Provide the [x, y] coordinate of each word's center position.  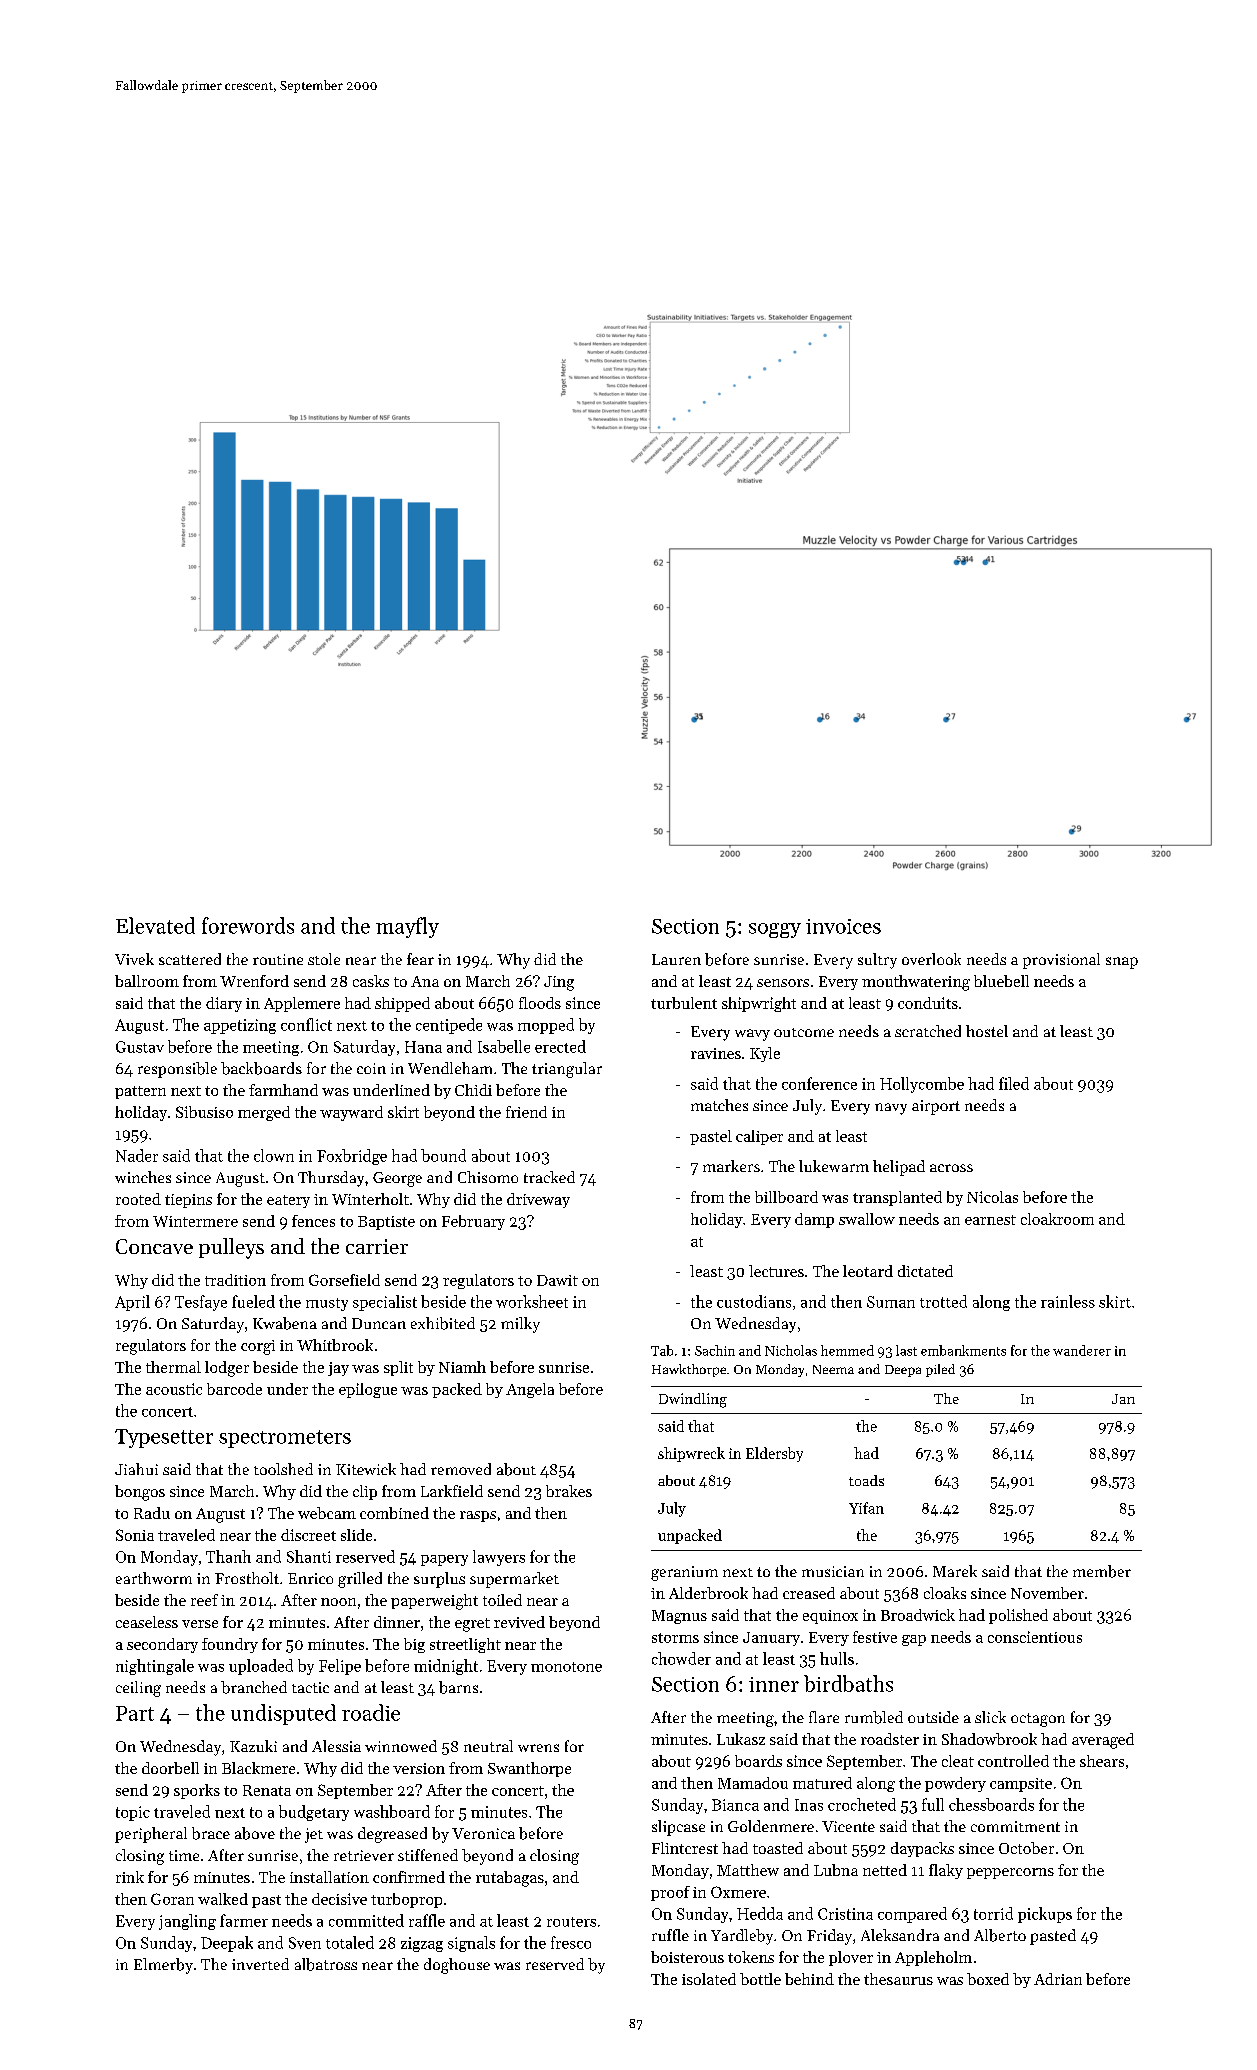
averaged [1103, 1741]
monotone [566, 1667]
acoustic [174, 1389]
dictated [925, 1271]
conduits [928, 1003]
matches [719, 1105]
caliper [759, 1137]
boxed [988, 1979]
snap [1122, 963]
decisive [339, 1899]
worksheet [532, 1301]
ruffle [670, 1935]
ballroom [147, 981]
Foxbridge [352, 1157]
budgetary [314, 1813]
